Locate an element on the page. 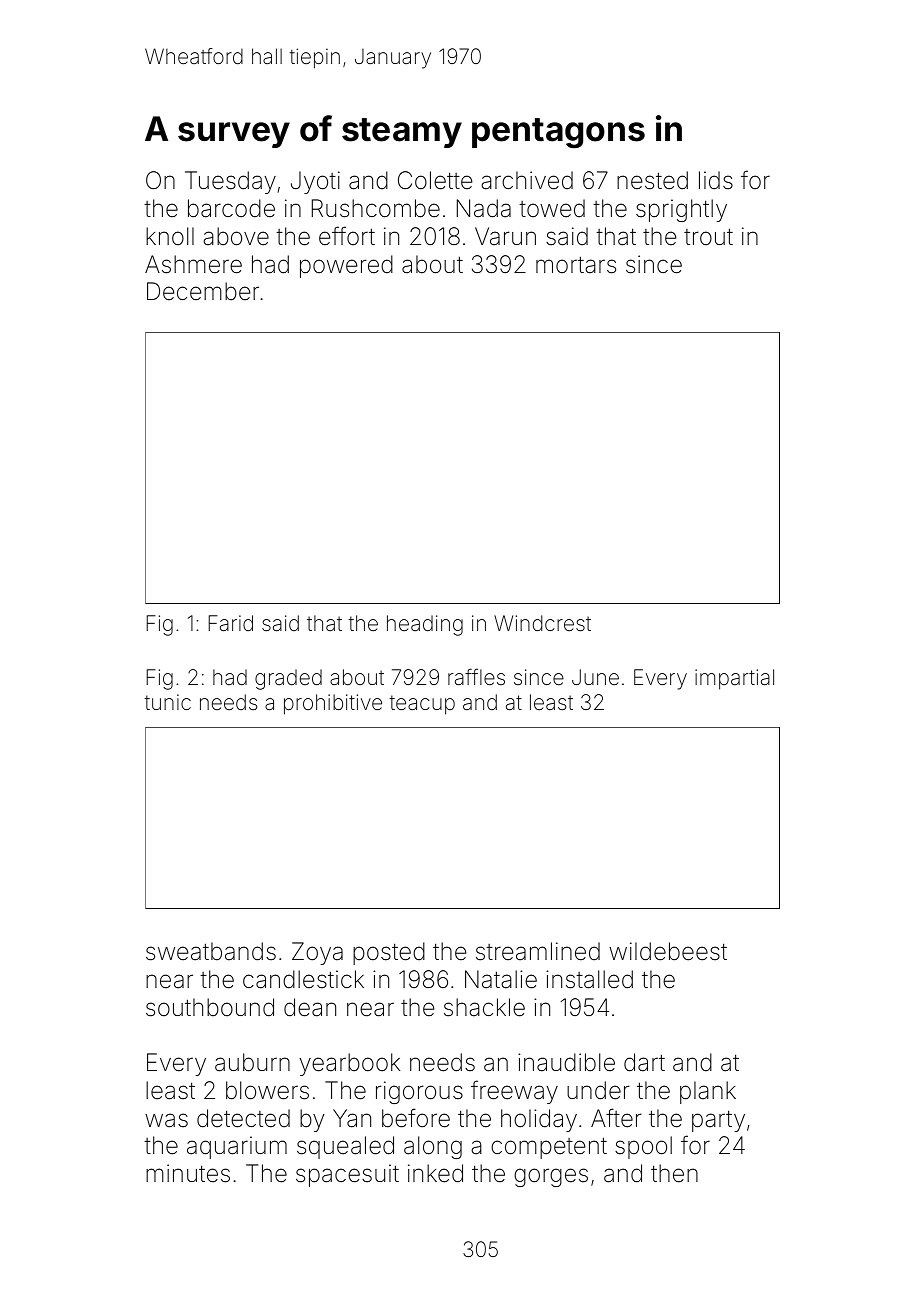 Image resolution: width=924 pixels, height=1314 pixels. mortars is located at coordinates (576, 265).
